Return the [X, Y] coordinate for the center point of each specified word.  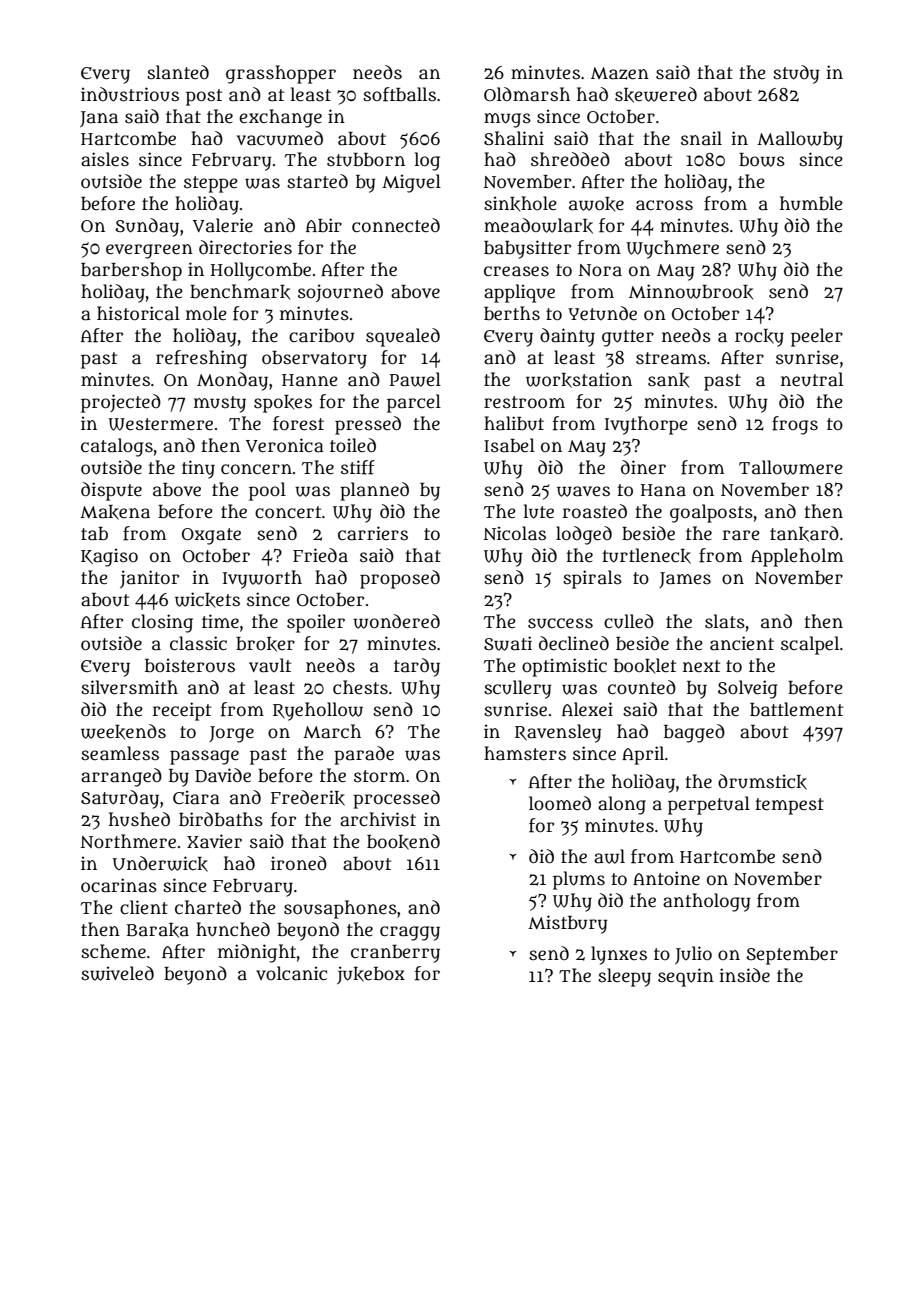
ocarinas [119, 885]
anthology [706, 902]
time [220, 621]
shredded [570, 159]
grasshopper [281, 74]
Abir [324, 225]
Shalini [514, 138]
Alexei [587, 709]
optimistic [564, 667]
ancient [742, 643]
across [664, 205]
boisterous [190, 665]
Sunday [147, 227]
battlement [796, 709]
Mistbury [567, 924]
